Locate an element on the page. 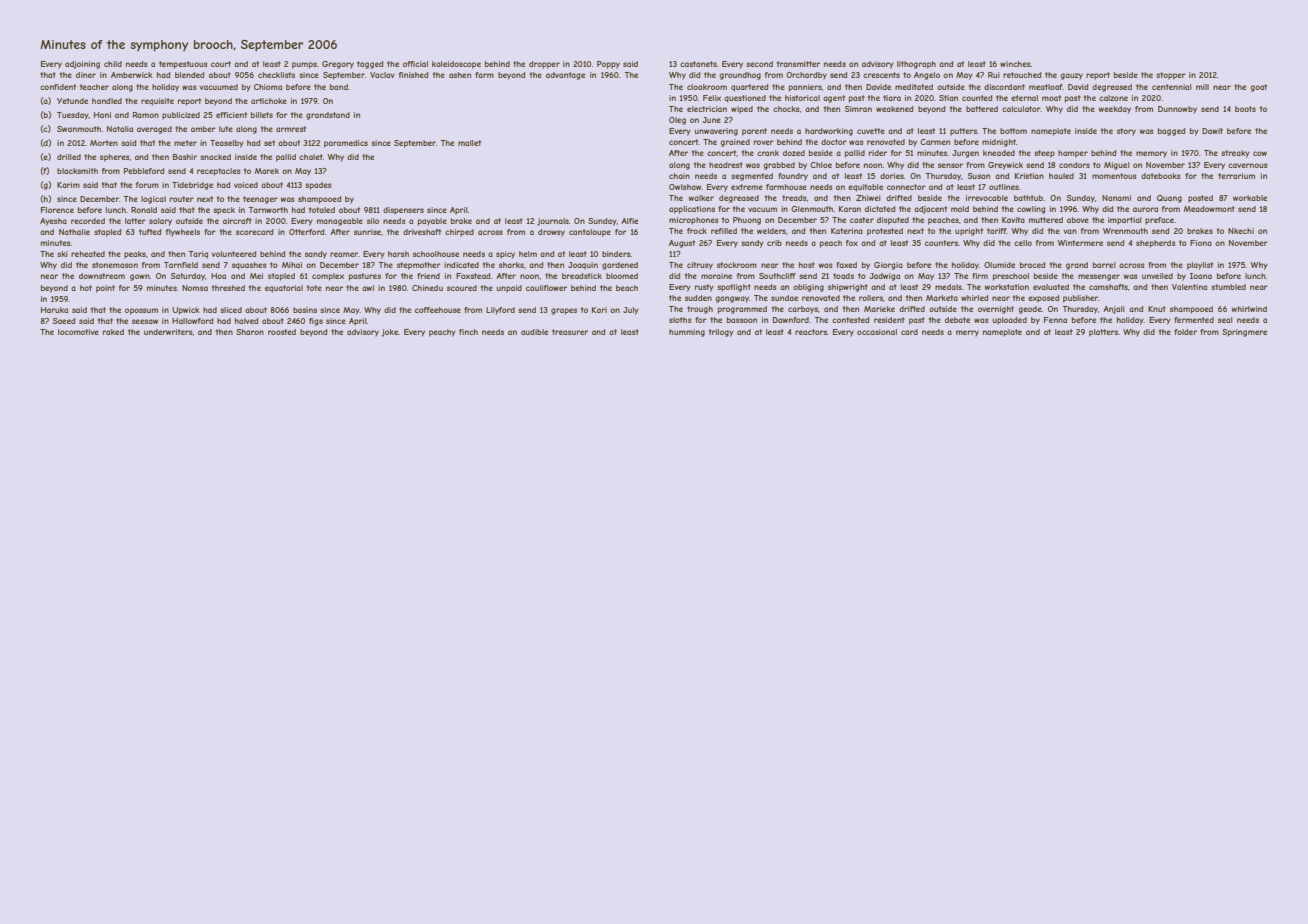  hot is located at coordinates (86, 288).
